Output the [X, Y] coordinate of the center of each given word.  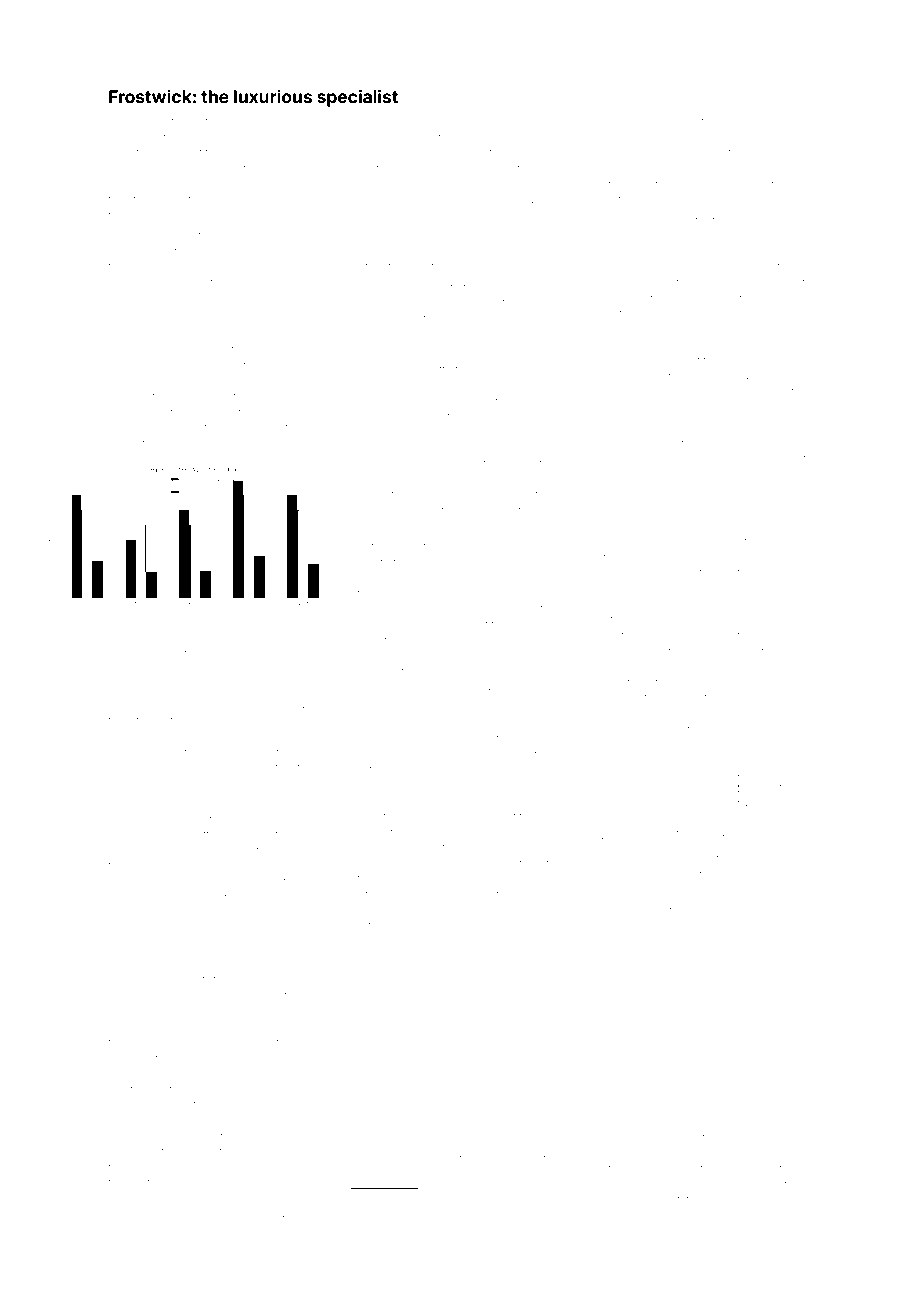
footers [612, 729]
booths [526, 692]
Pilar [517, 1210]
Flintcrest [462, 121]
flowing [751, 1217]
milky [734, 122]
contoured [154, 1183]
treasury [307, 123]
